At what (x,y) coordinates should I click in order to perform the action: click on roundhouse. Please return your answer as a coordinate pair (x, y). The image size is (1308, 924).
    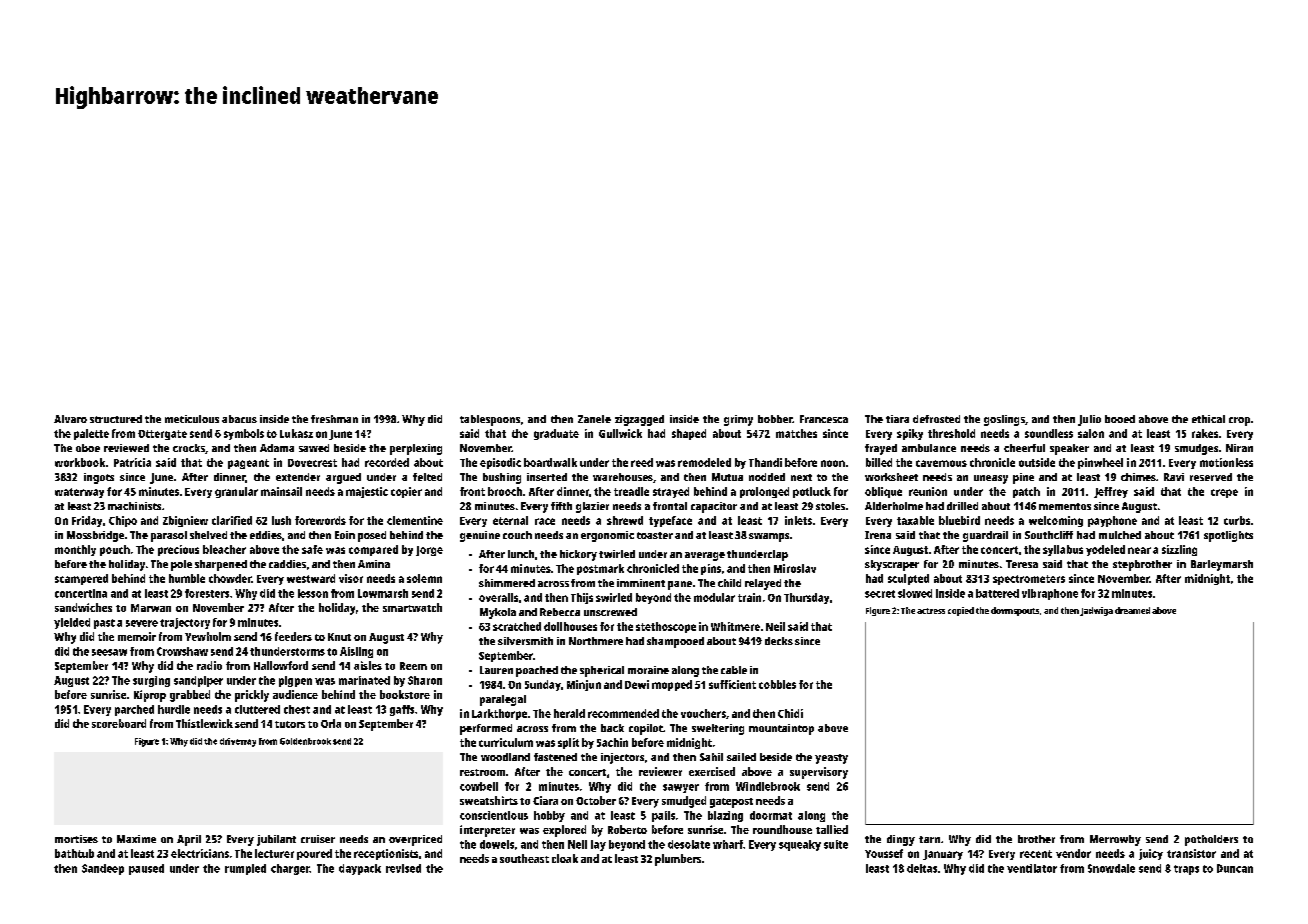
    Looking at the image, I should click on (782, 829).
